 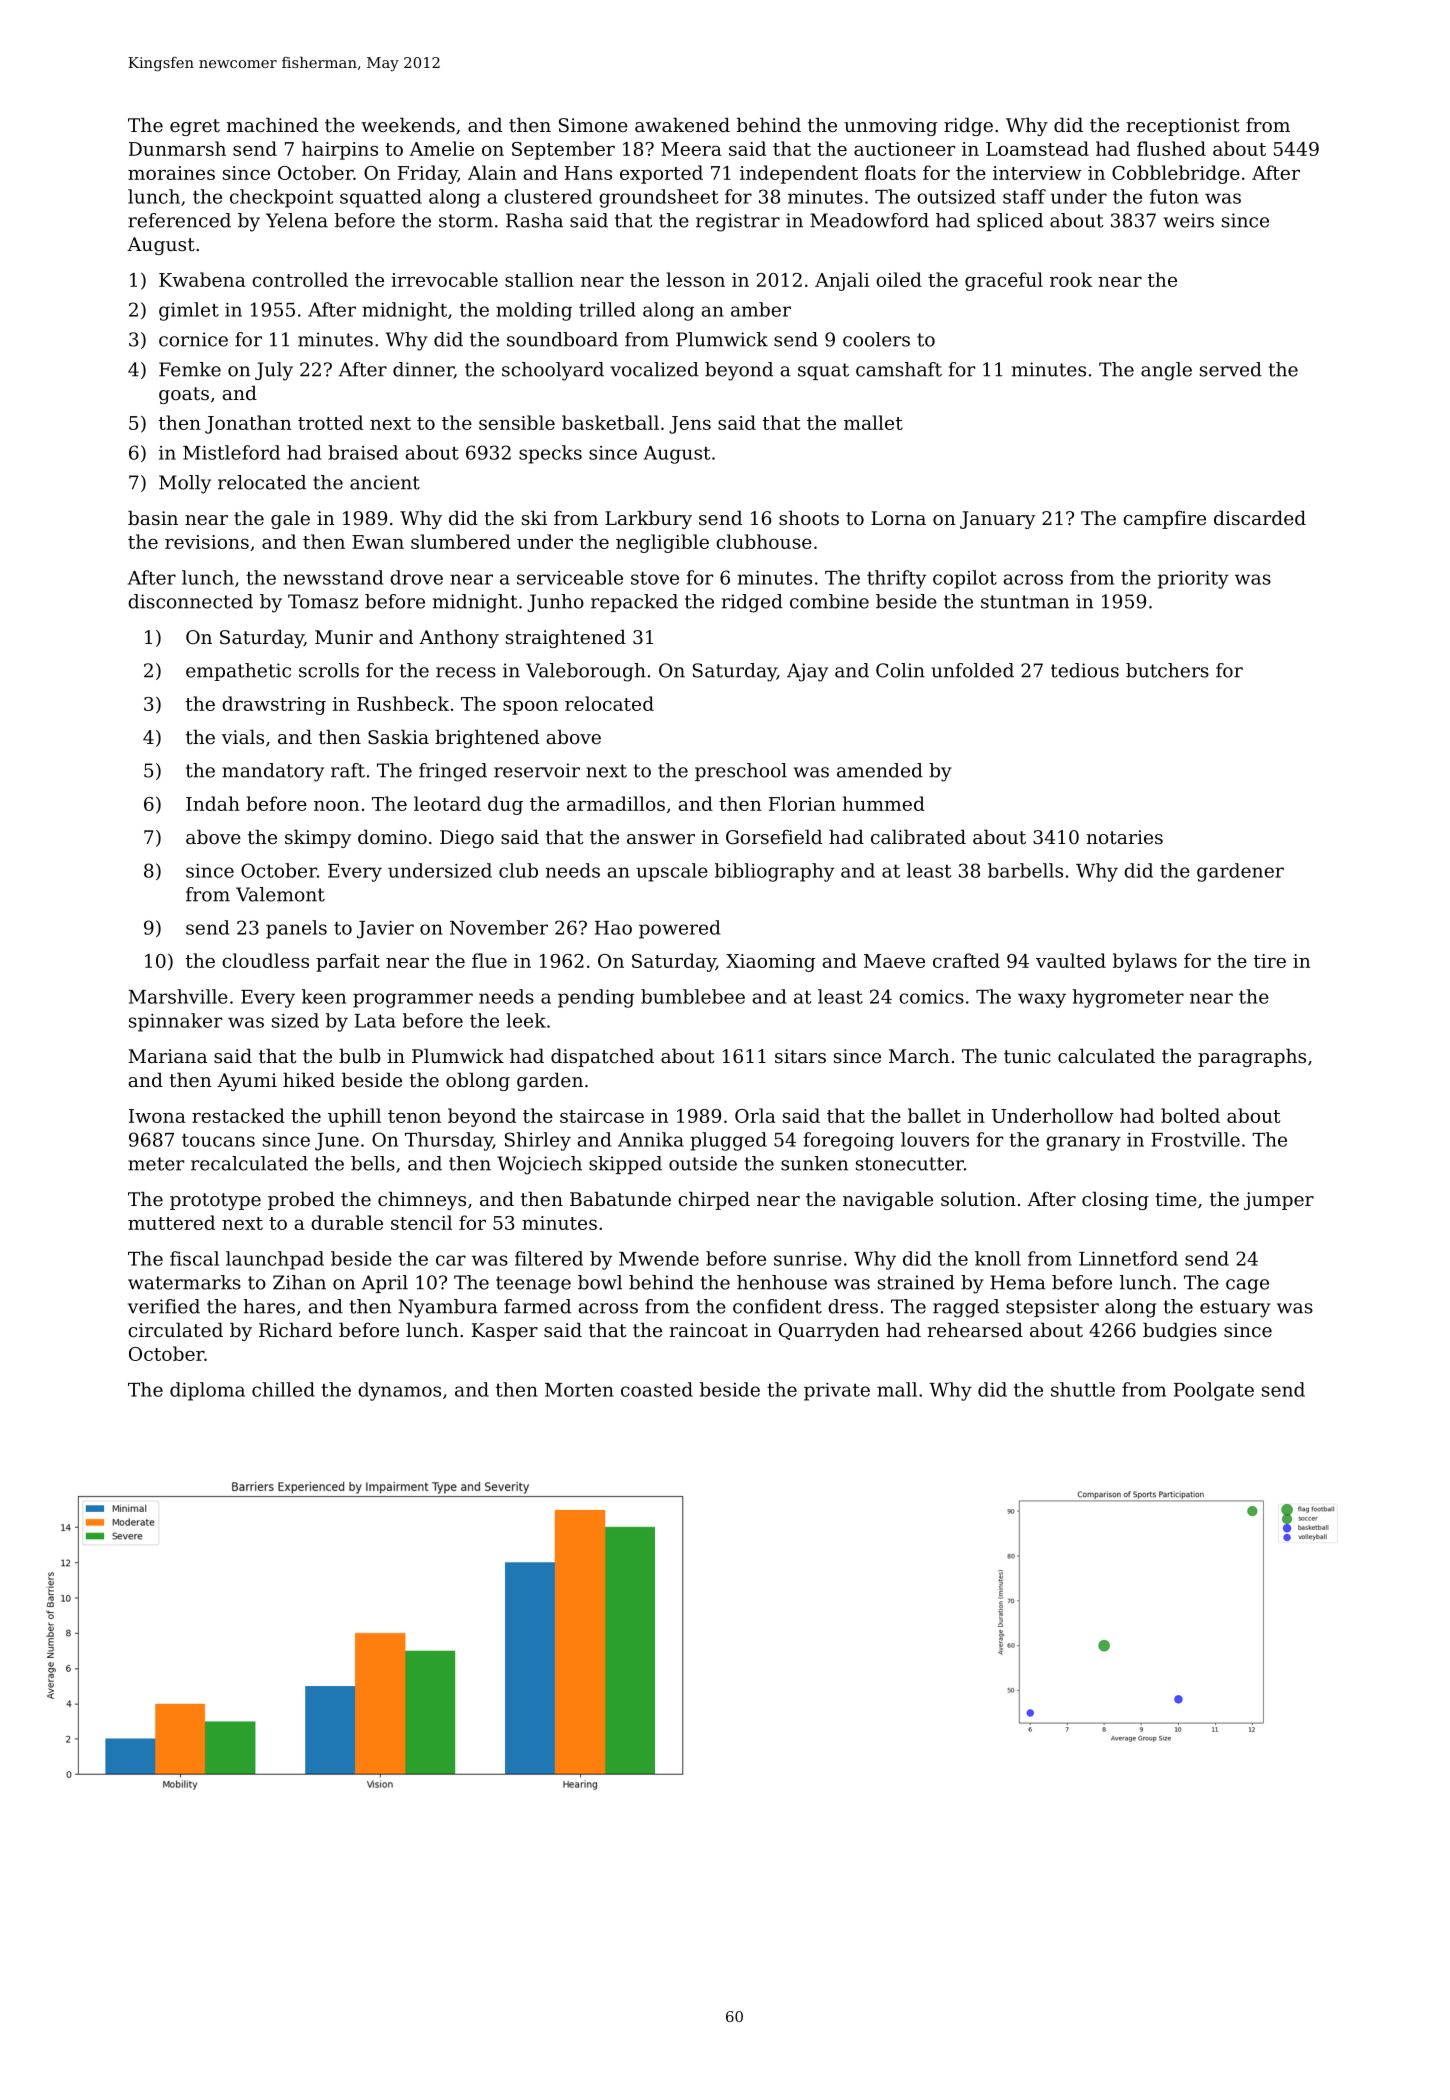 What do you see at coordinates (761, 309) in the document?
I see `amber` at bounding box center [761, 309].
